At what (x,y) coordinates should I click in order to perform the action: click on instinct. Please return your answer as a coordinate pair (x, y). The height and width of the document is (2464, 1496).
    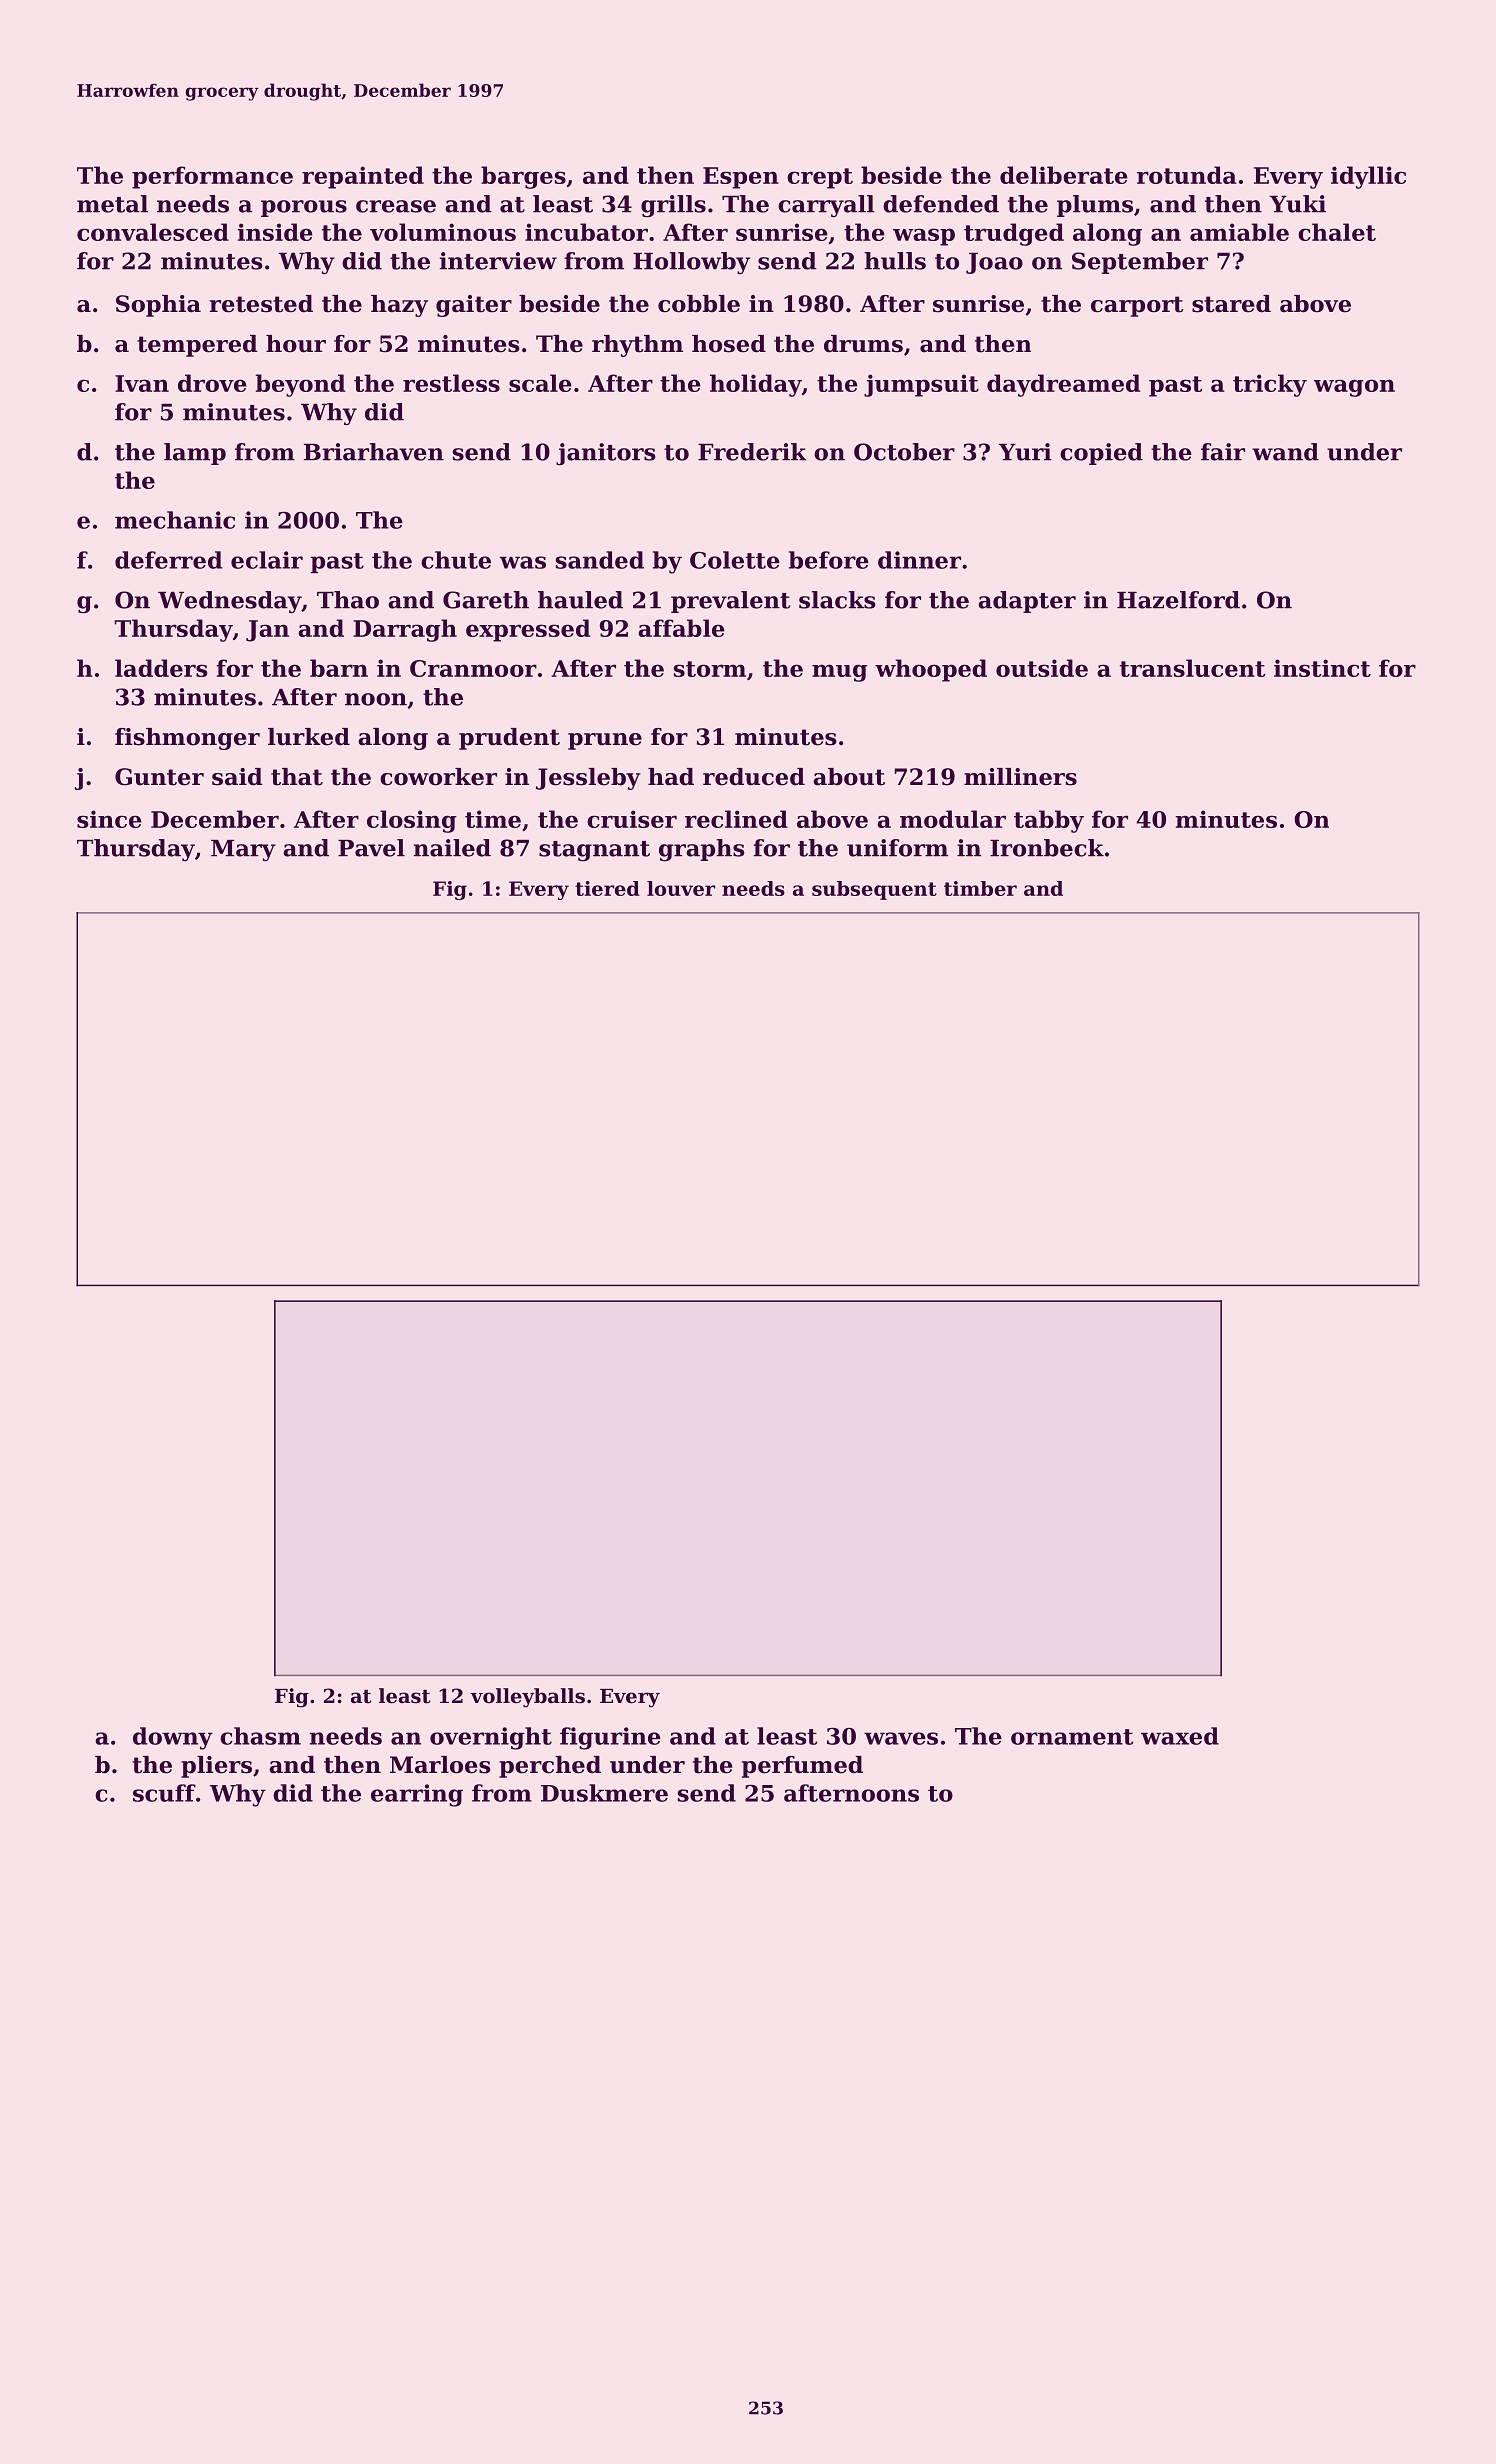
    Looking at the image, I should click on (1322, 668).
